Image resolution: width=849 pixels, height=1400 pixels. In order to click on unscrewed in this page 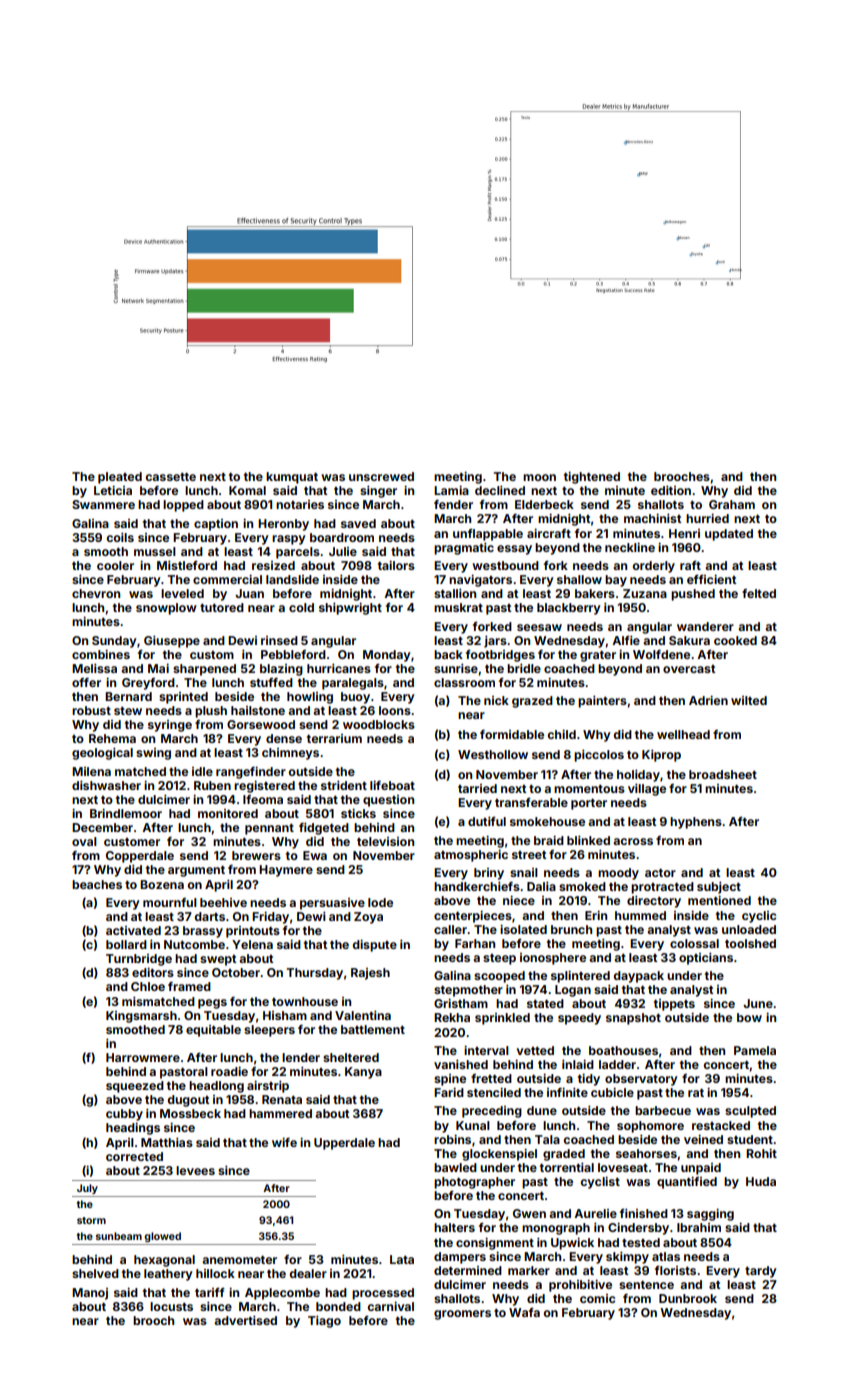, I will do `click(381, 476)`.
